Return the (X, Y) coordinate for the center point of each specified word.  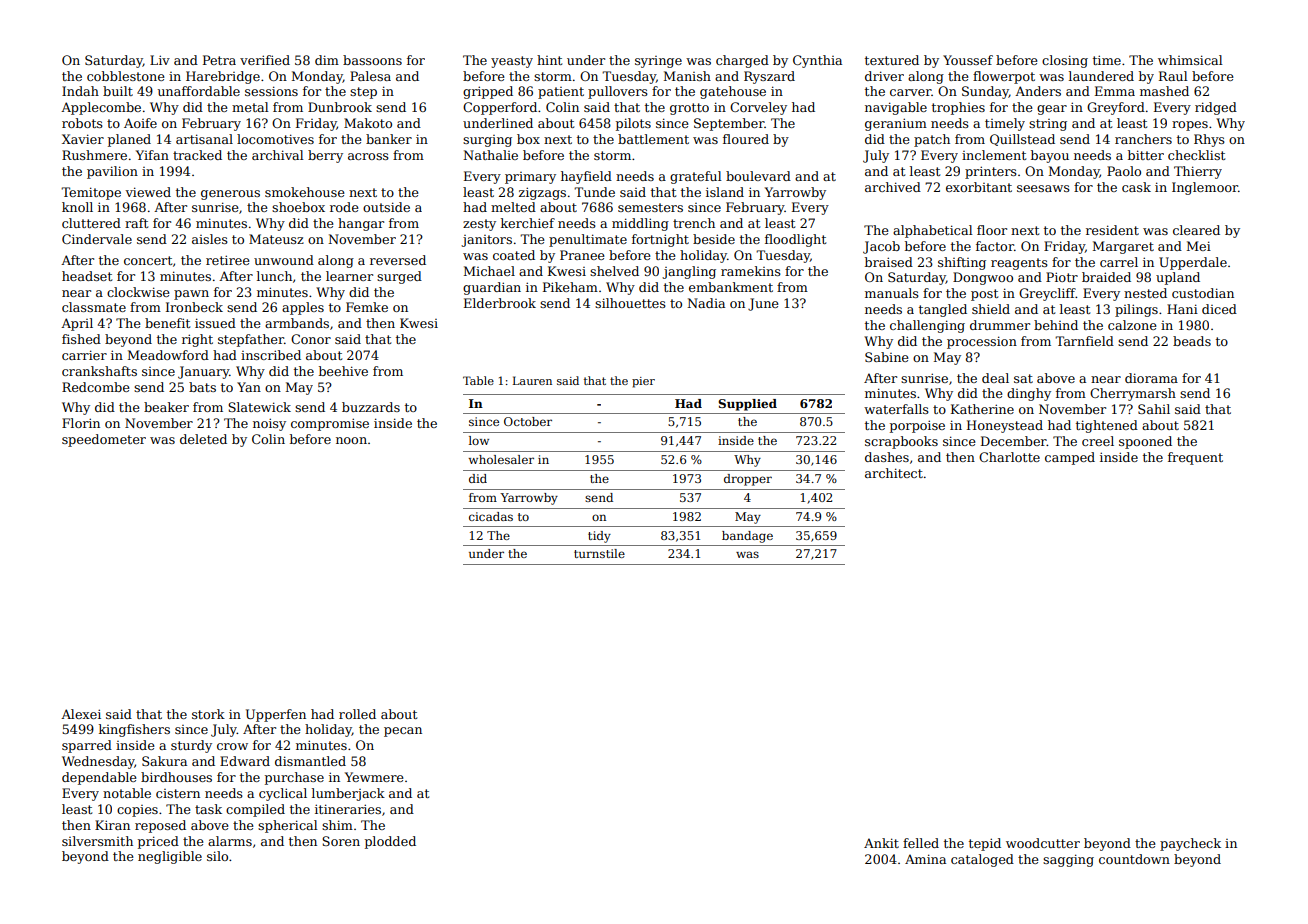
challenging (927, 326)
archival (278, 155)
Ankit (881, 843)
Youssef (968, 60)
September (729, 124)
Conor (311, 339)
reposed (160, 826)
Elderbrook (500, 303)
